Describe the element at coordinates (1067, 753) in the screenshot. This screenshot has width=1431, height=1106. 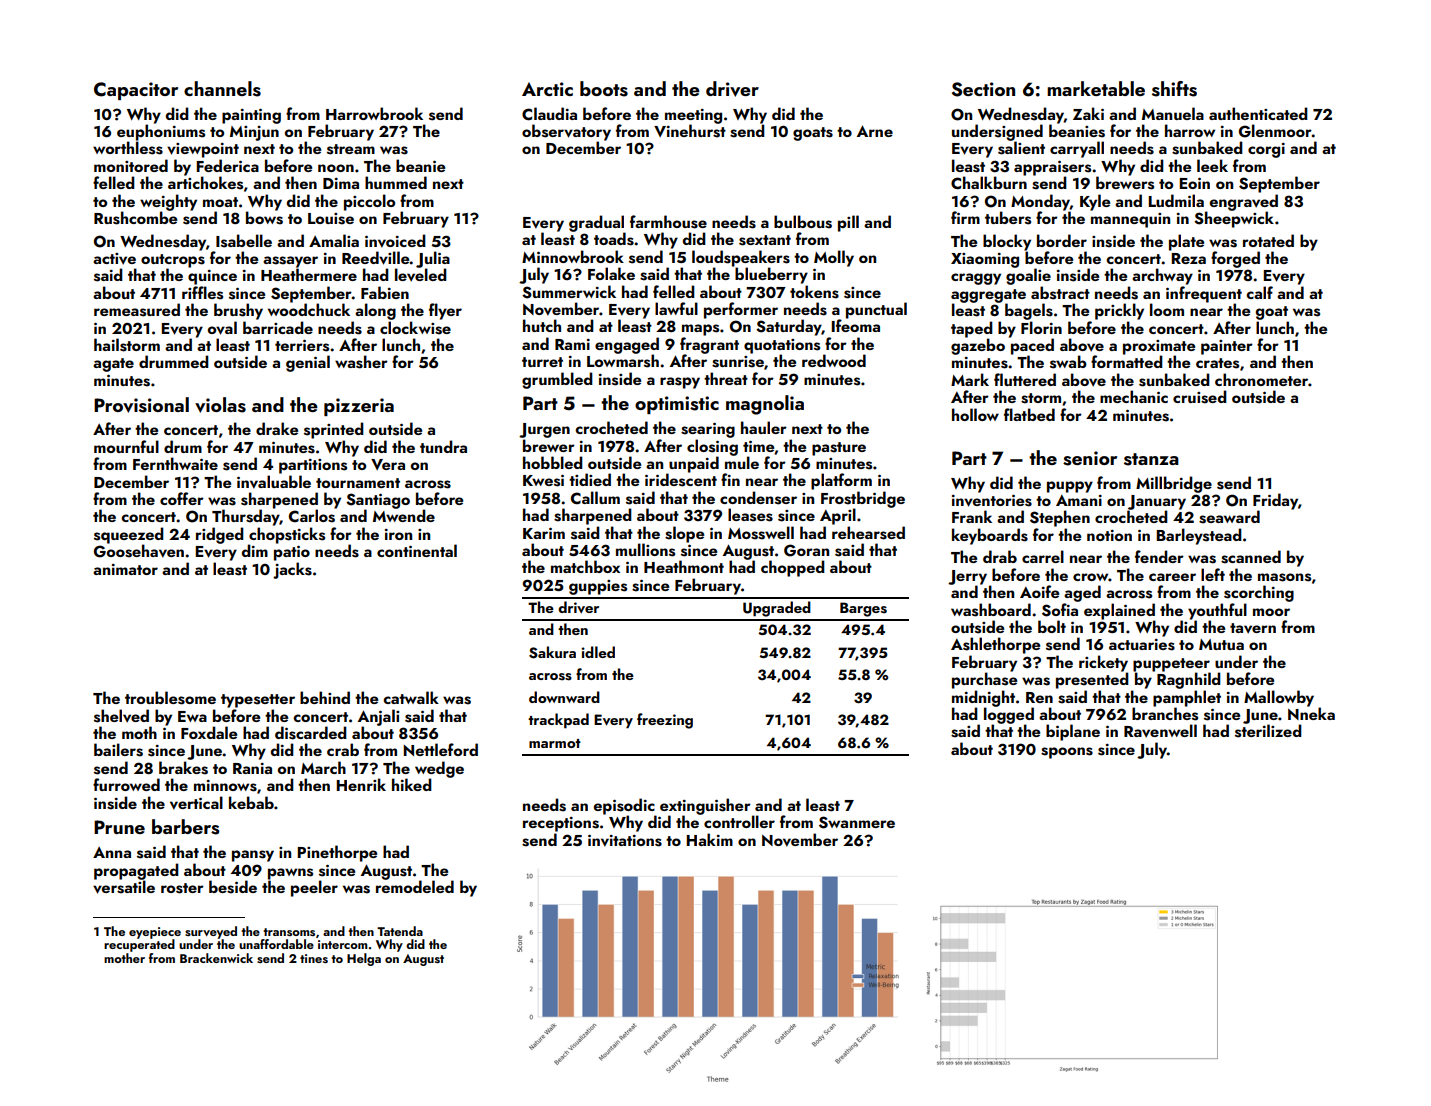
I see `spoons` at that location.
